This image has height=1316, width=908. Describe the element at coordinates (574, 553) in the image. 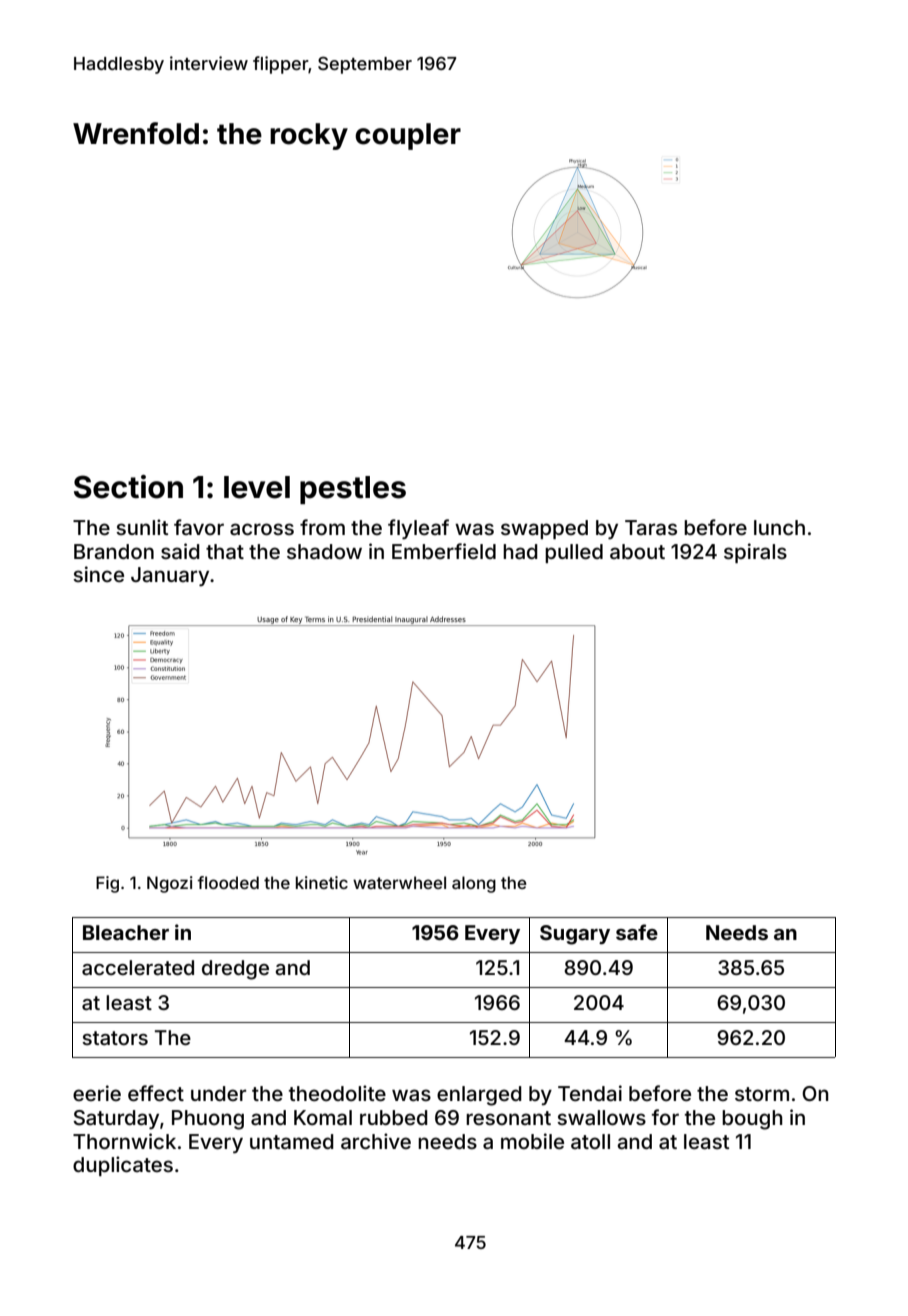

I see `pulled` at that location.
